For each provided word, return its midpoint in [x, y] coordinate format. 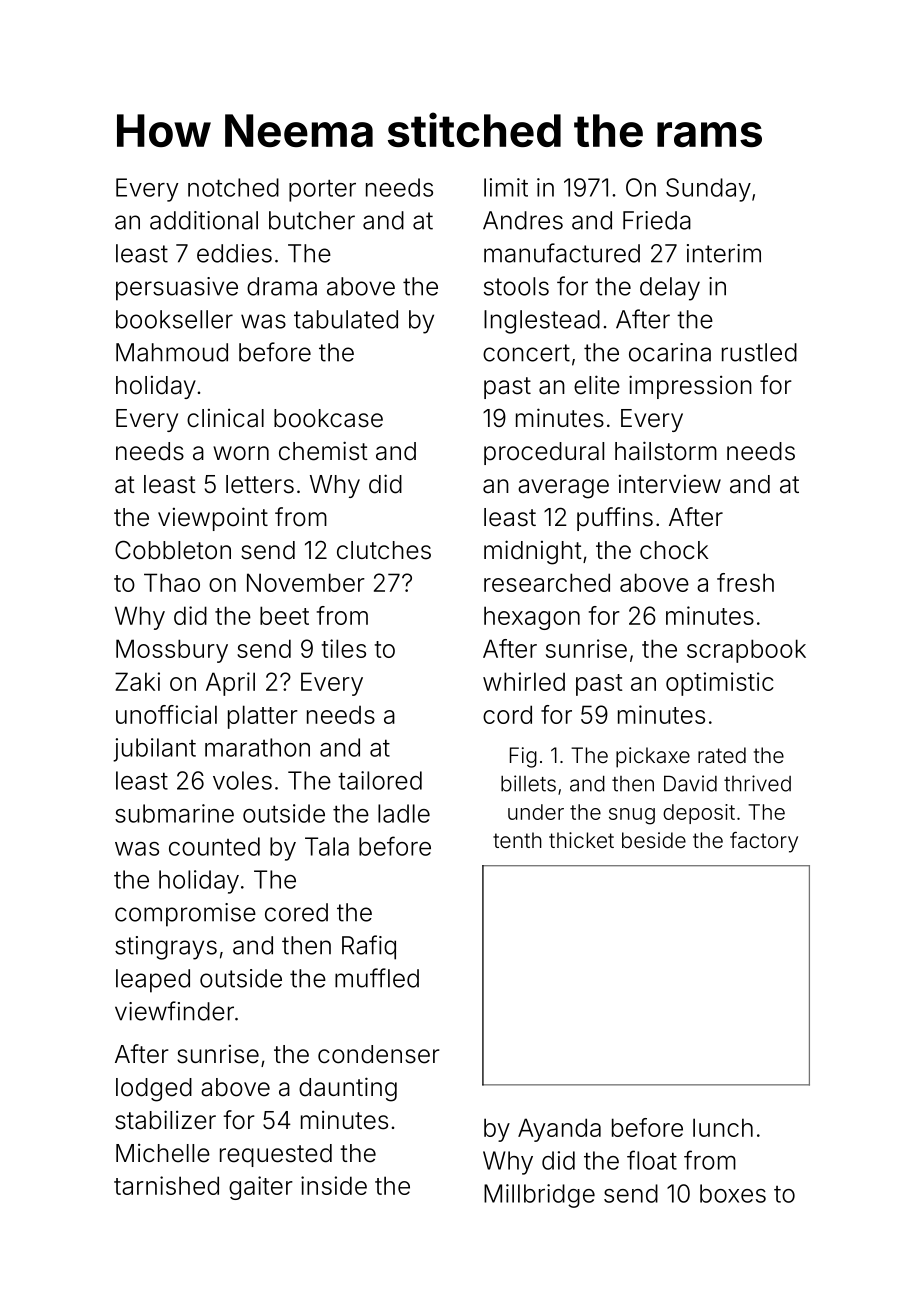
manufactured [562, 253]
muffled [377, 978]
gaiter [261, 1188]
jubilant [154, 750]
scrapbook [746, 651]
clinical [225, 418]
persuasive [177, 289]
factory [764, 842]
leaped [153, 981]
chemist [323, 451]
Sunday [708, 190]
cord [507, 714]
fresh [745, 582]
